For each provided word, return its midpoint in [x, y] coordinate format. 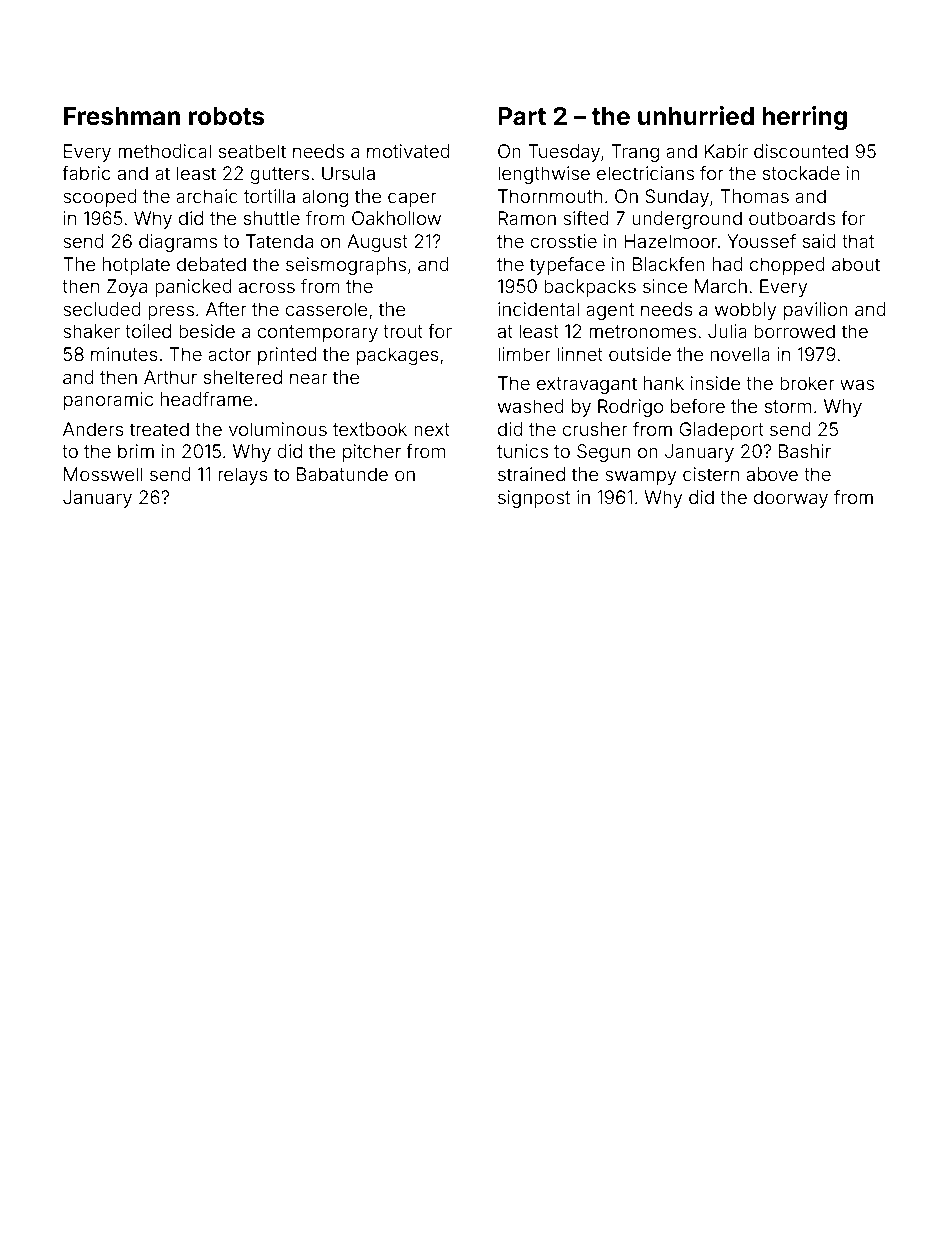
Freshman [122, 116]
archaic [207, 196]
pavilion [816, 311]
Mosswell [103, 474]
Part [522, 116]
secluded [102, 309]
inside [716, 383]
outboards [792, 218]
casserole [326, 309]
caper [412, 199]
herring [804, 118]
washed [531, 406]
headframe [207, 399]
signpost [534, 499]
